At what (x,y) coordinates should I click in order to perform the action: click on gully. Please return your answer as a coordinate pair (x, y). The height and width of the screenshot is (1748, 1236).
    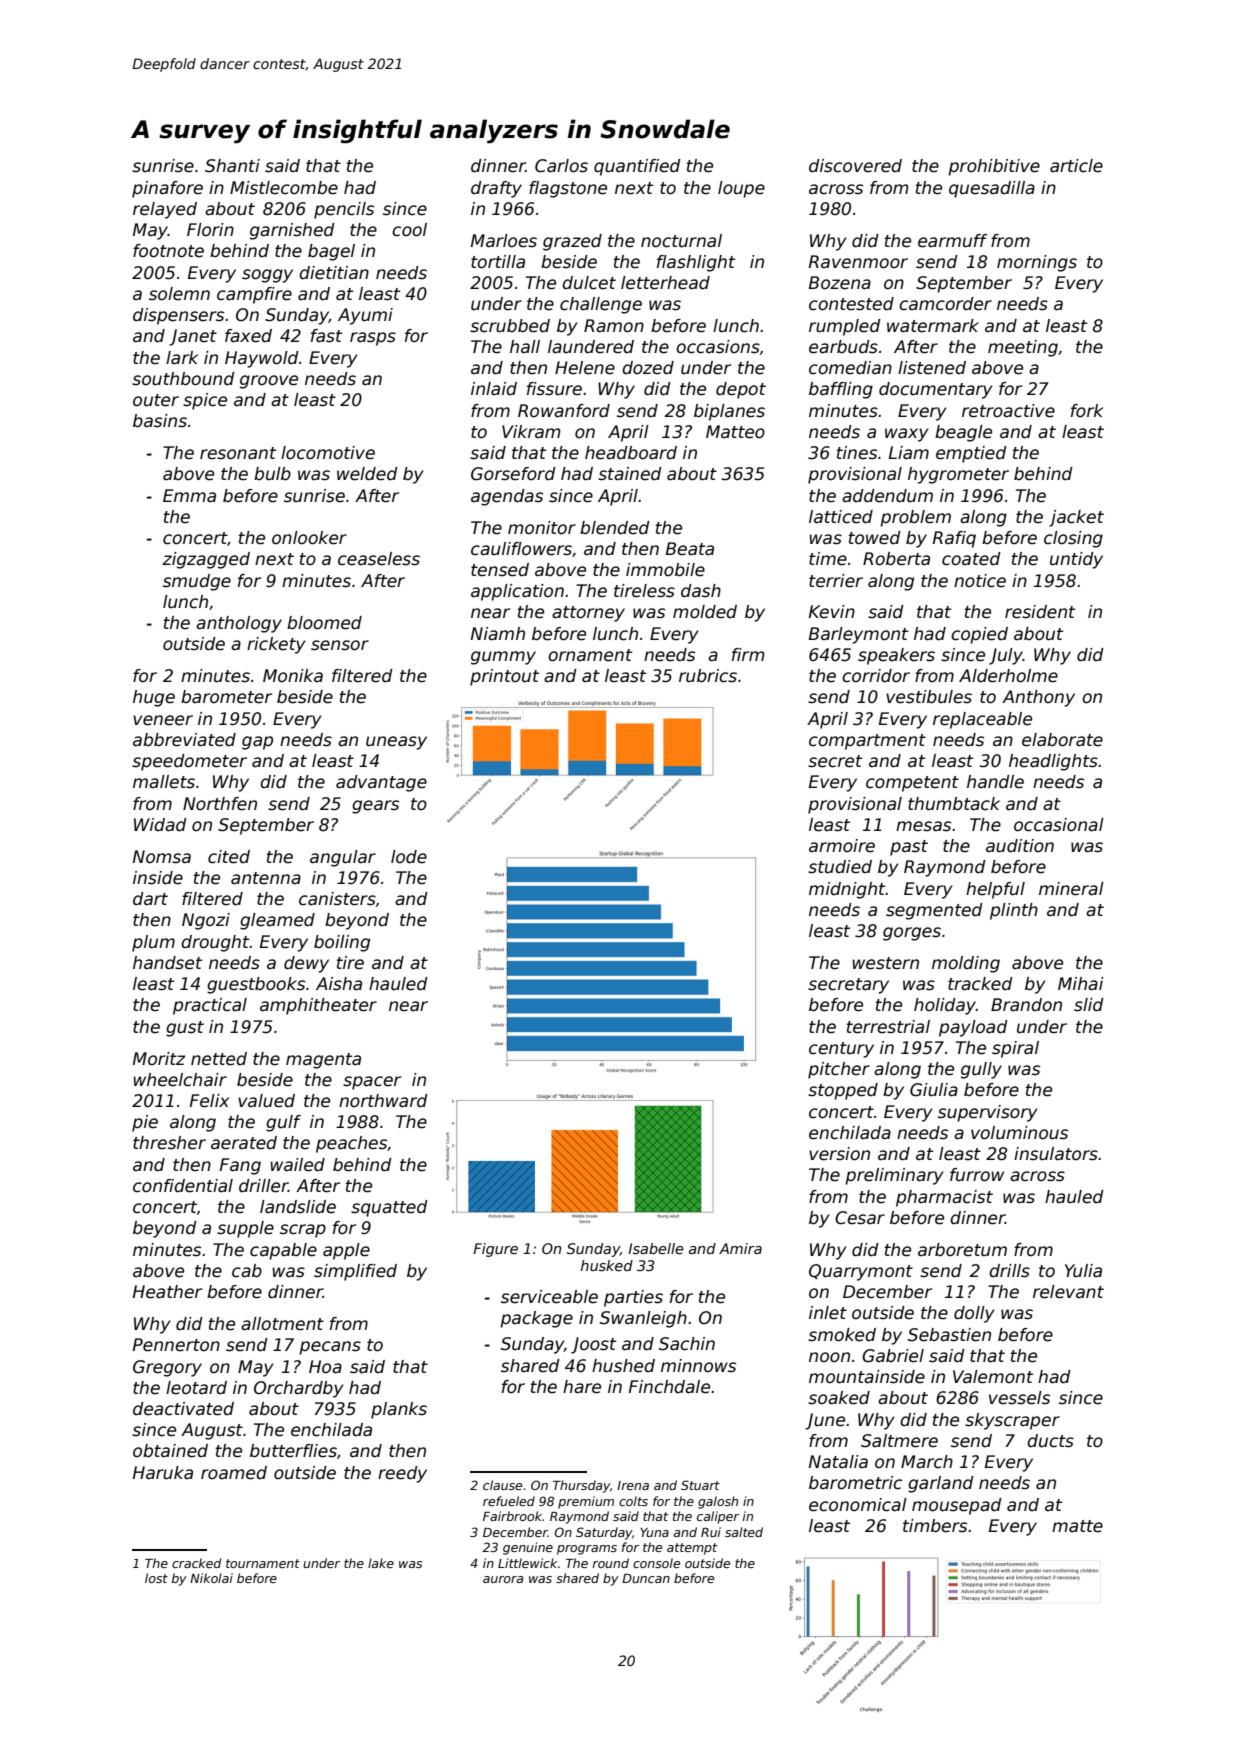
    Looking at the image, I should click on (981, 1070).
